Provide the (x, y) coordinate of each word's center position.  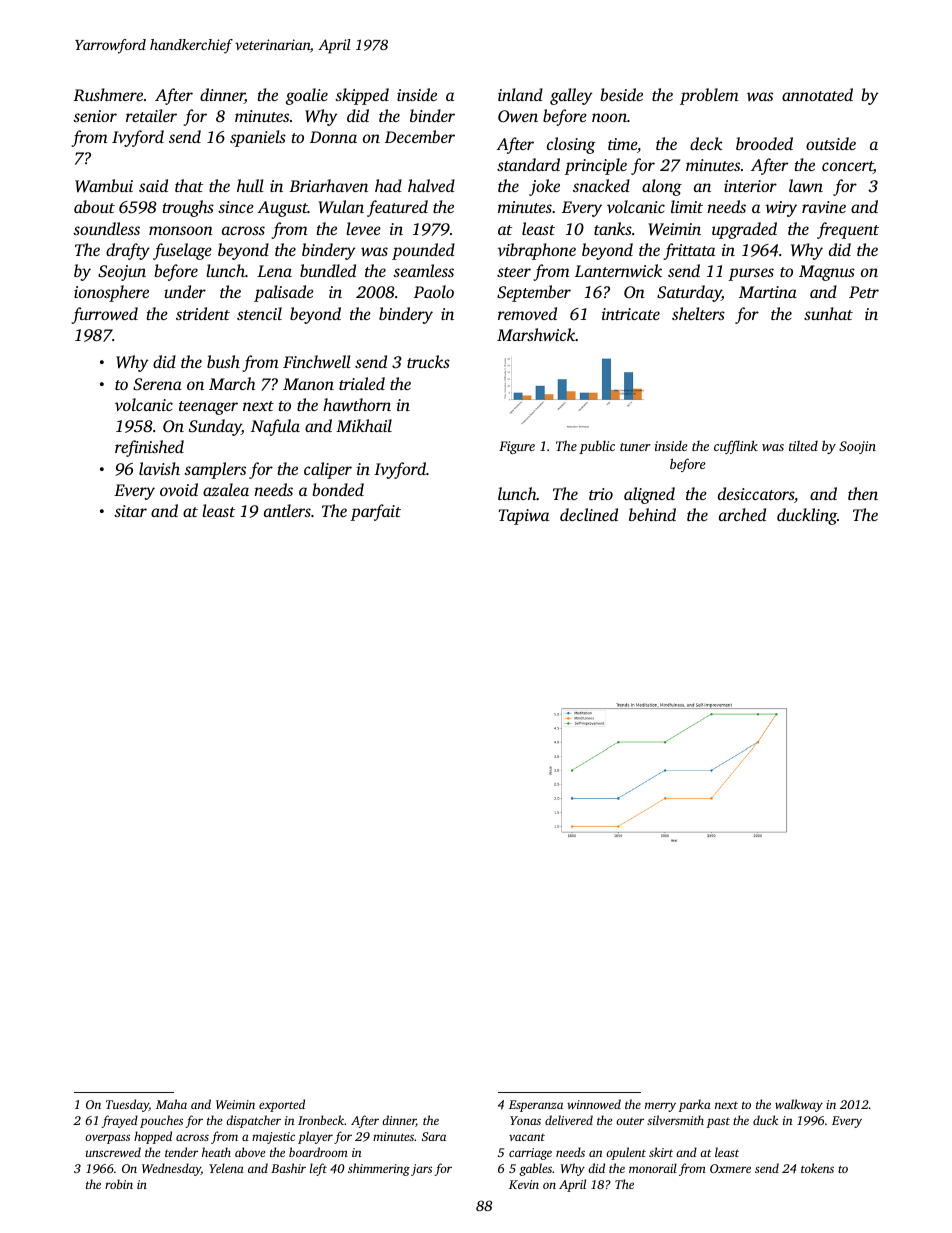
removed (527, 313)
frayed (119, 1121)
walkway (799, 1105)
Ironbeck (321, 1120)
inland (520, 94)
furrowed (105, 315)
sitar (130, 511)
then (863, 493)
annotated (817, 94)
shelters (698, 313)
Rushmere (108, 94)
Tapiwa (523, 517)
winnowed (594, 1104)
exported (282, 1105)
